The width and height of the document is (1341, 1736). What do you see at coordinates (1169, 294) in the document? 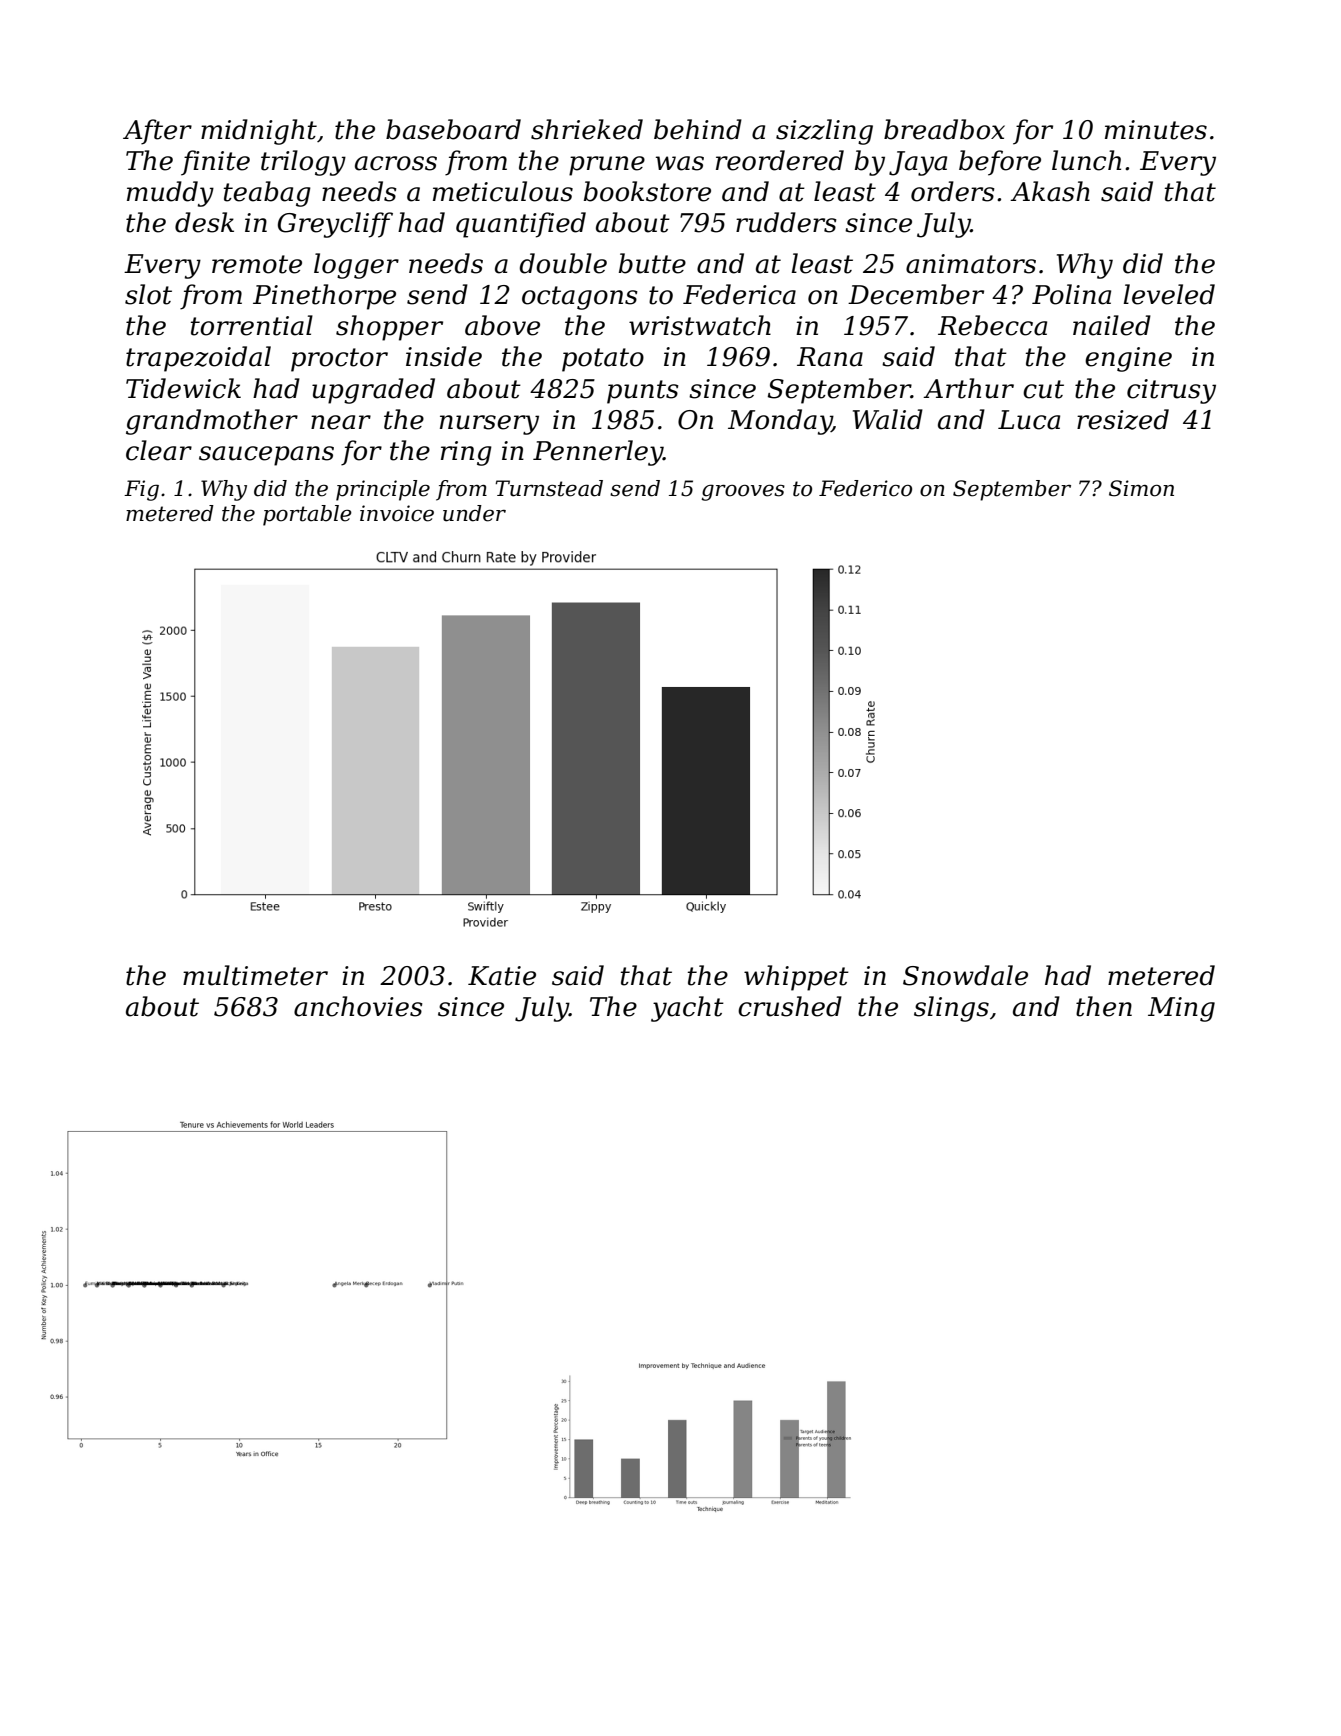
I see `leveled` at bounding box center [1169, 294].
